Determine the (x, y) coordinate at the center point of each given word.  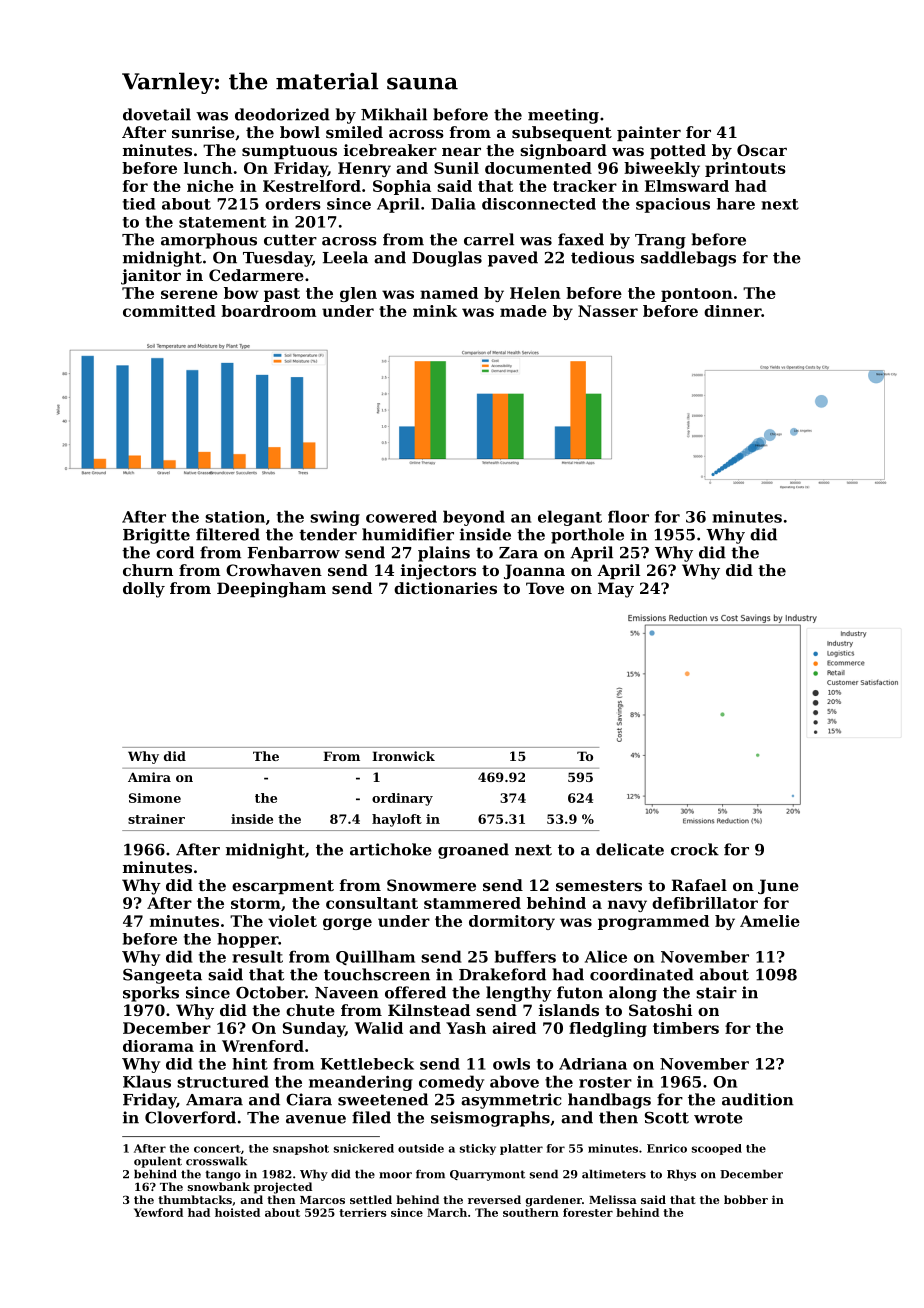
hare (736, 204)
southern (531, 1212)
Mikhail (394, 114)
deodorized (282, 114)
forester (588, 1212)
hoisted (237, 1212)
